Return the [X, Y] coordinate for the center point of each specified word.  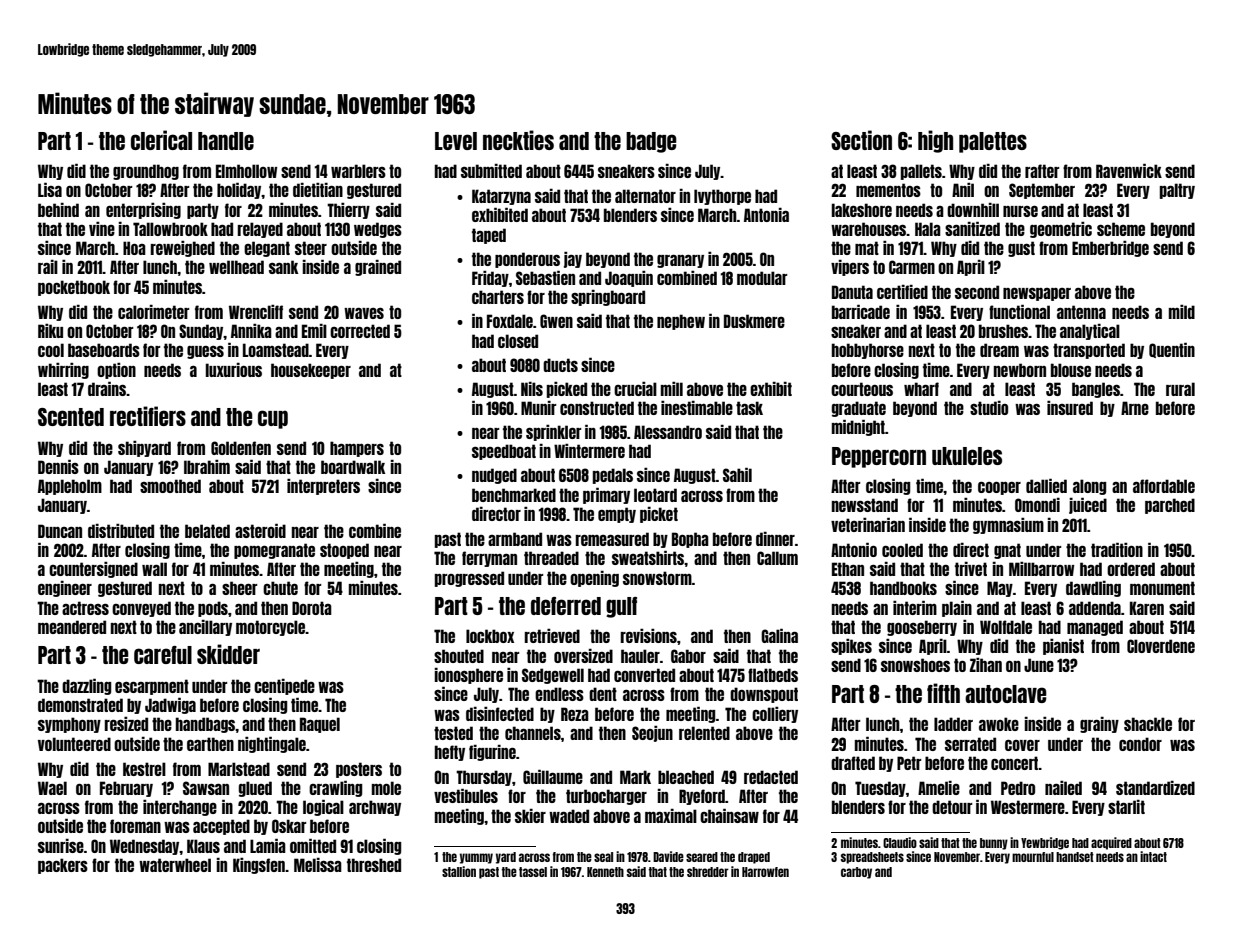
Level [456, 141]
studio [989, 408]
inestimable [697, 408]
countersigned [93, 570]
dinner [775, 539]
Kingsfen [259, 866]
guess [205, 352]
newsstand [865, 505]
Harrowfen [765, 872]
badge [651, 142]
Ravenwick [1129, 170]
